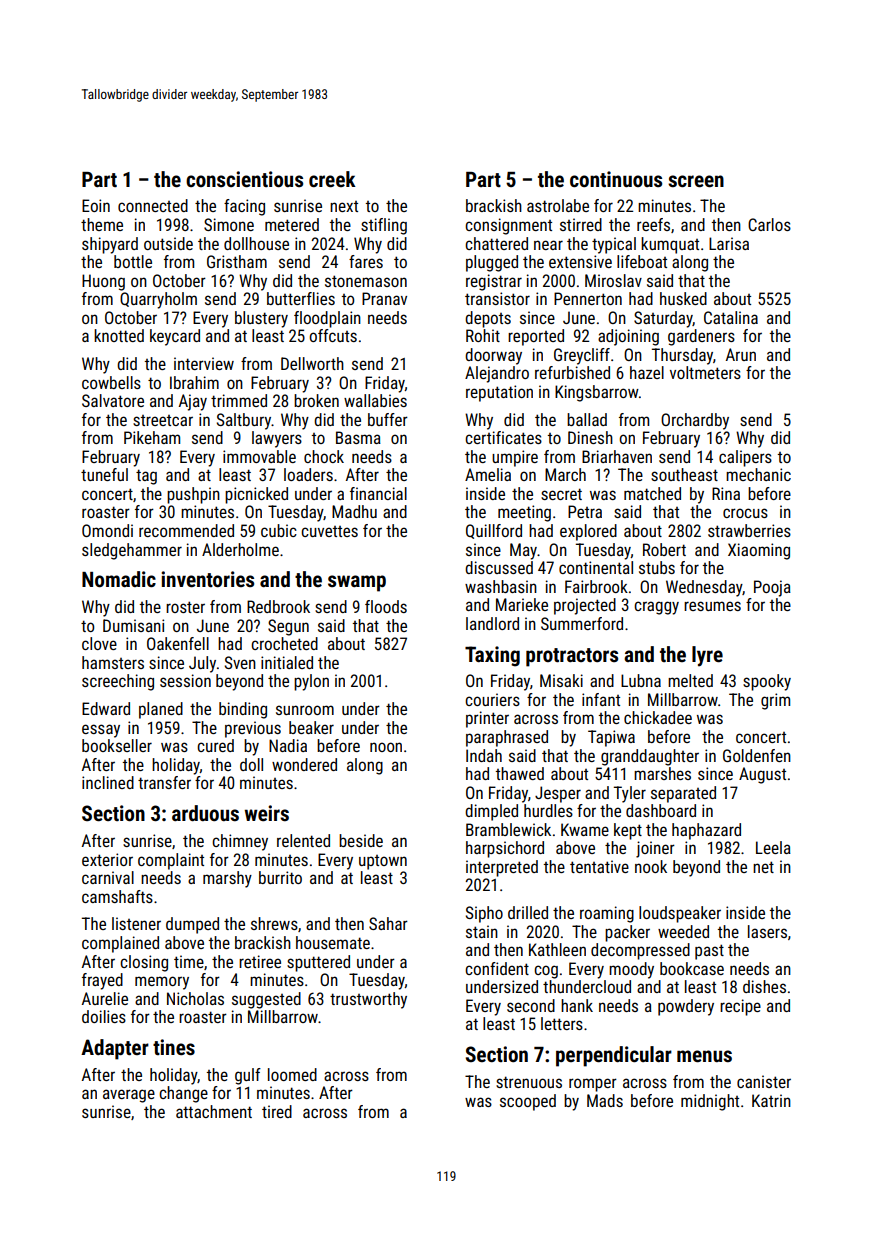 The height and width of the screenshot is (1239, 873). Describe the element at coordinates (696, 181) in the screenshot. I see `screen` at that location.
